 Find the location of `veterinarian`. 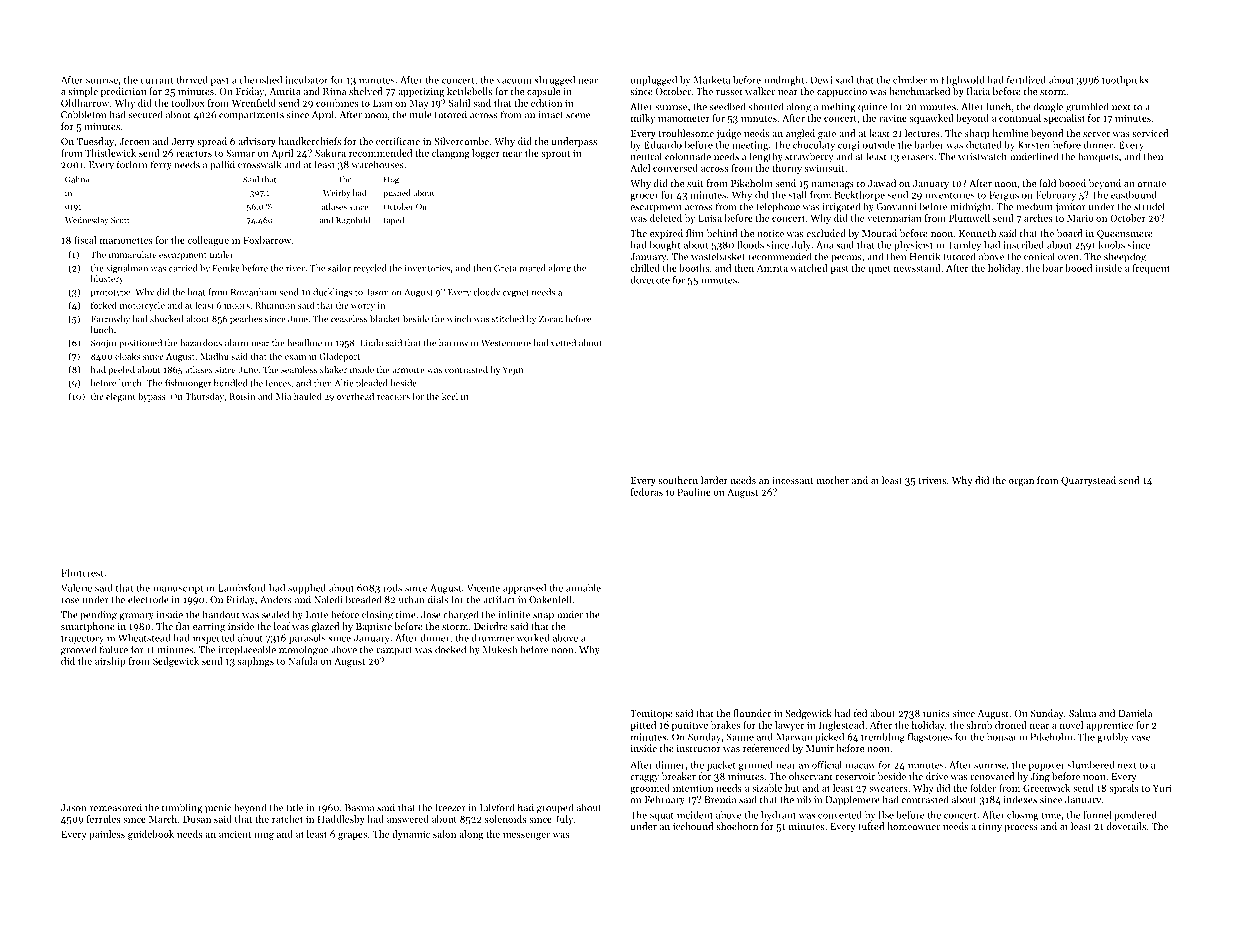

veterinarian is located at coordinates (894, 218).
